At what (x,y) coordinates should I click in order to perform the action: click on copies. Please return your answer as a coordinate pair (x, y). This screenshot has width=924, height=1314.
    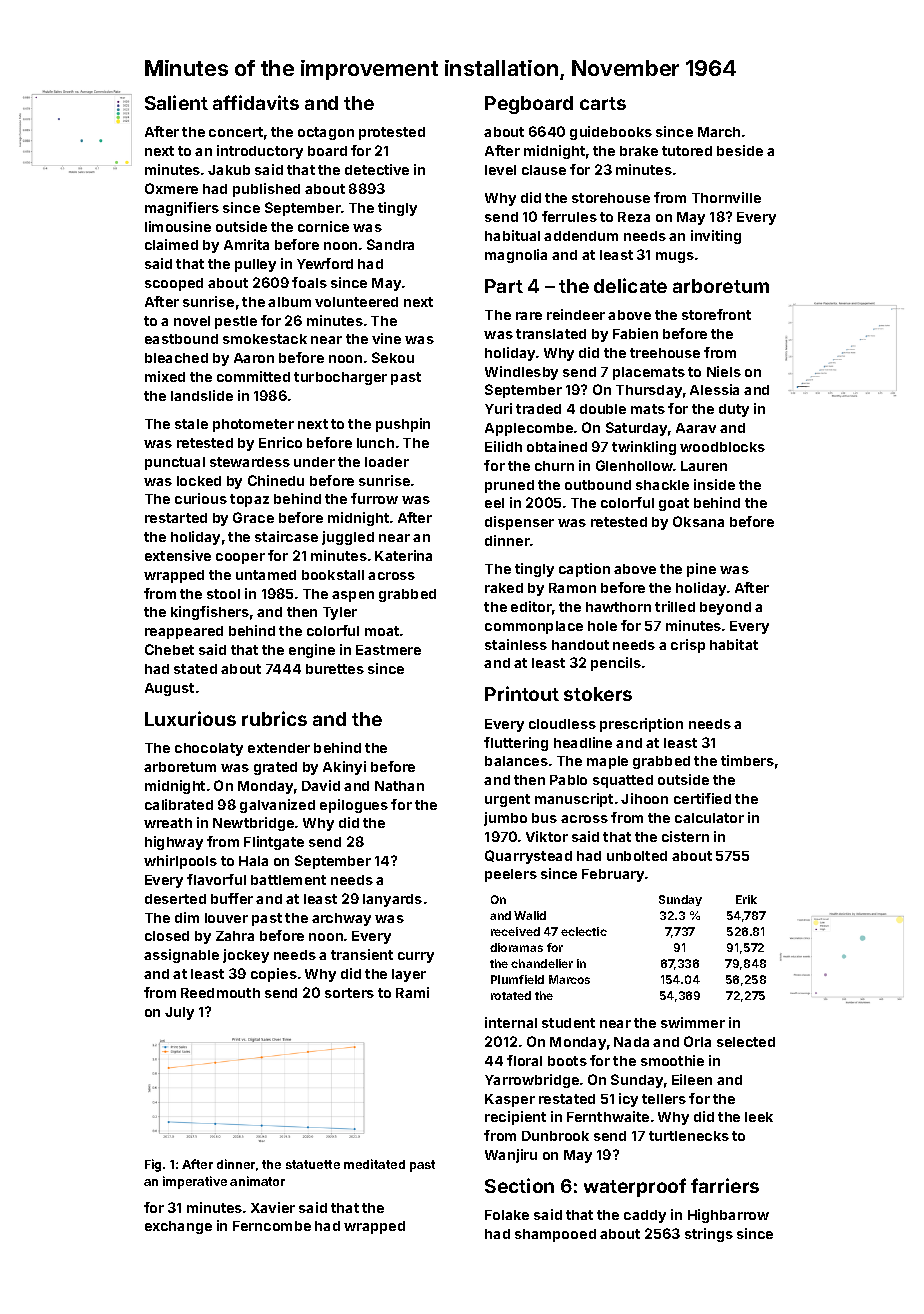
    Looking at the image, I should click on (274, 975).
